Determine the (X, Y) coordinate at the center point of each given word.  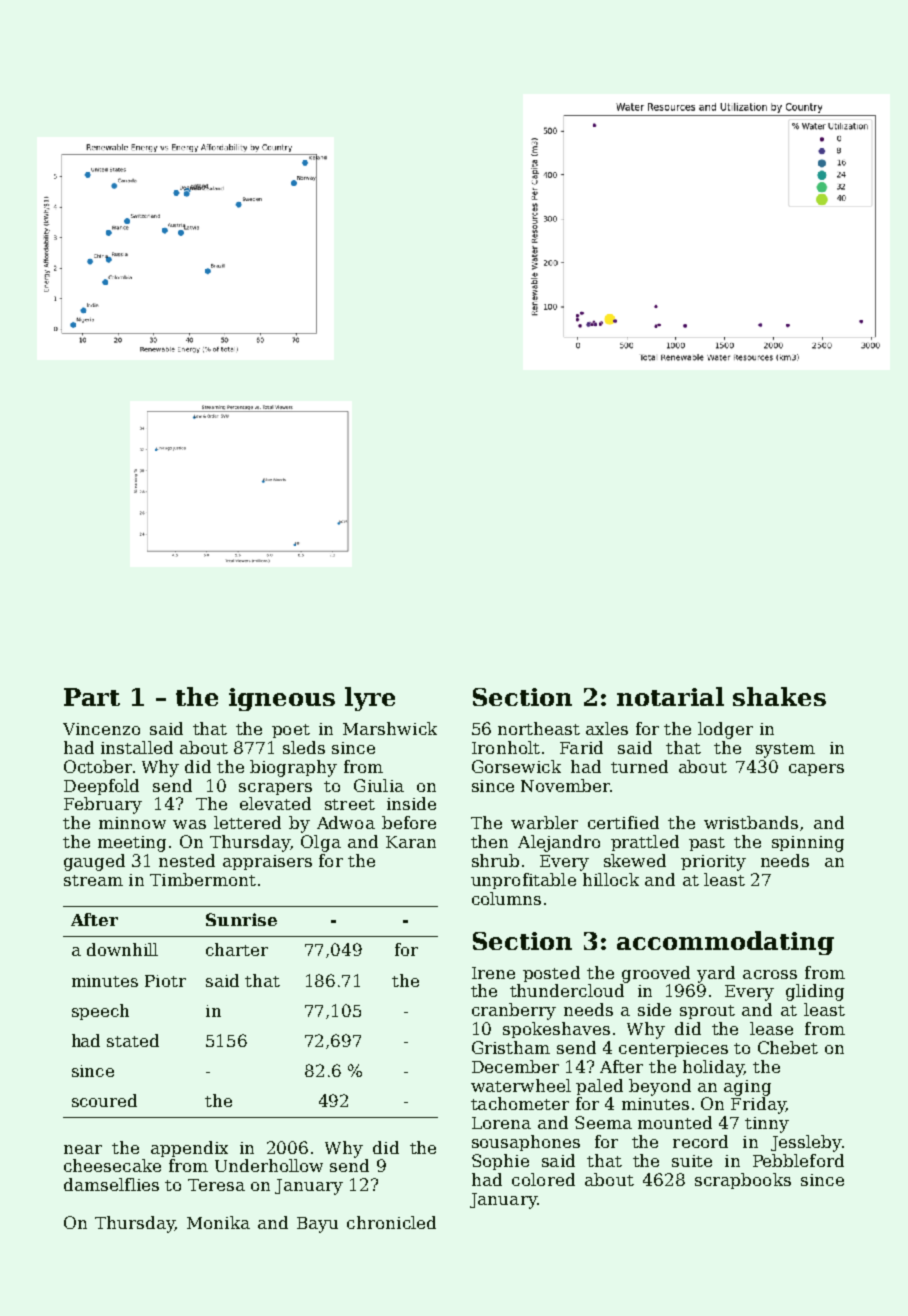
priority (713, 863)
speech (100, 1012)
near (83, 1149)
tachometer (520, 1103)
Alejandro (559, 843)
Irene (493, 973)
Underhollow (269, 1165)
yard (716, 974)
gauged (94, 862)
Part (92, 697)
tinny (767, 1125)
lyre (370, 699)
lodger (725, 730)
